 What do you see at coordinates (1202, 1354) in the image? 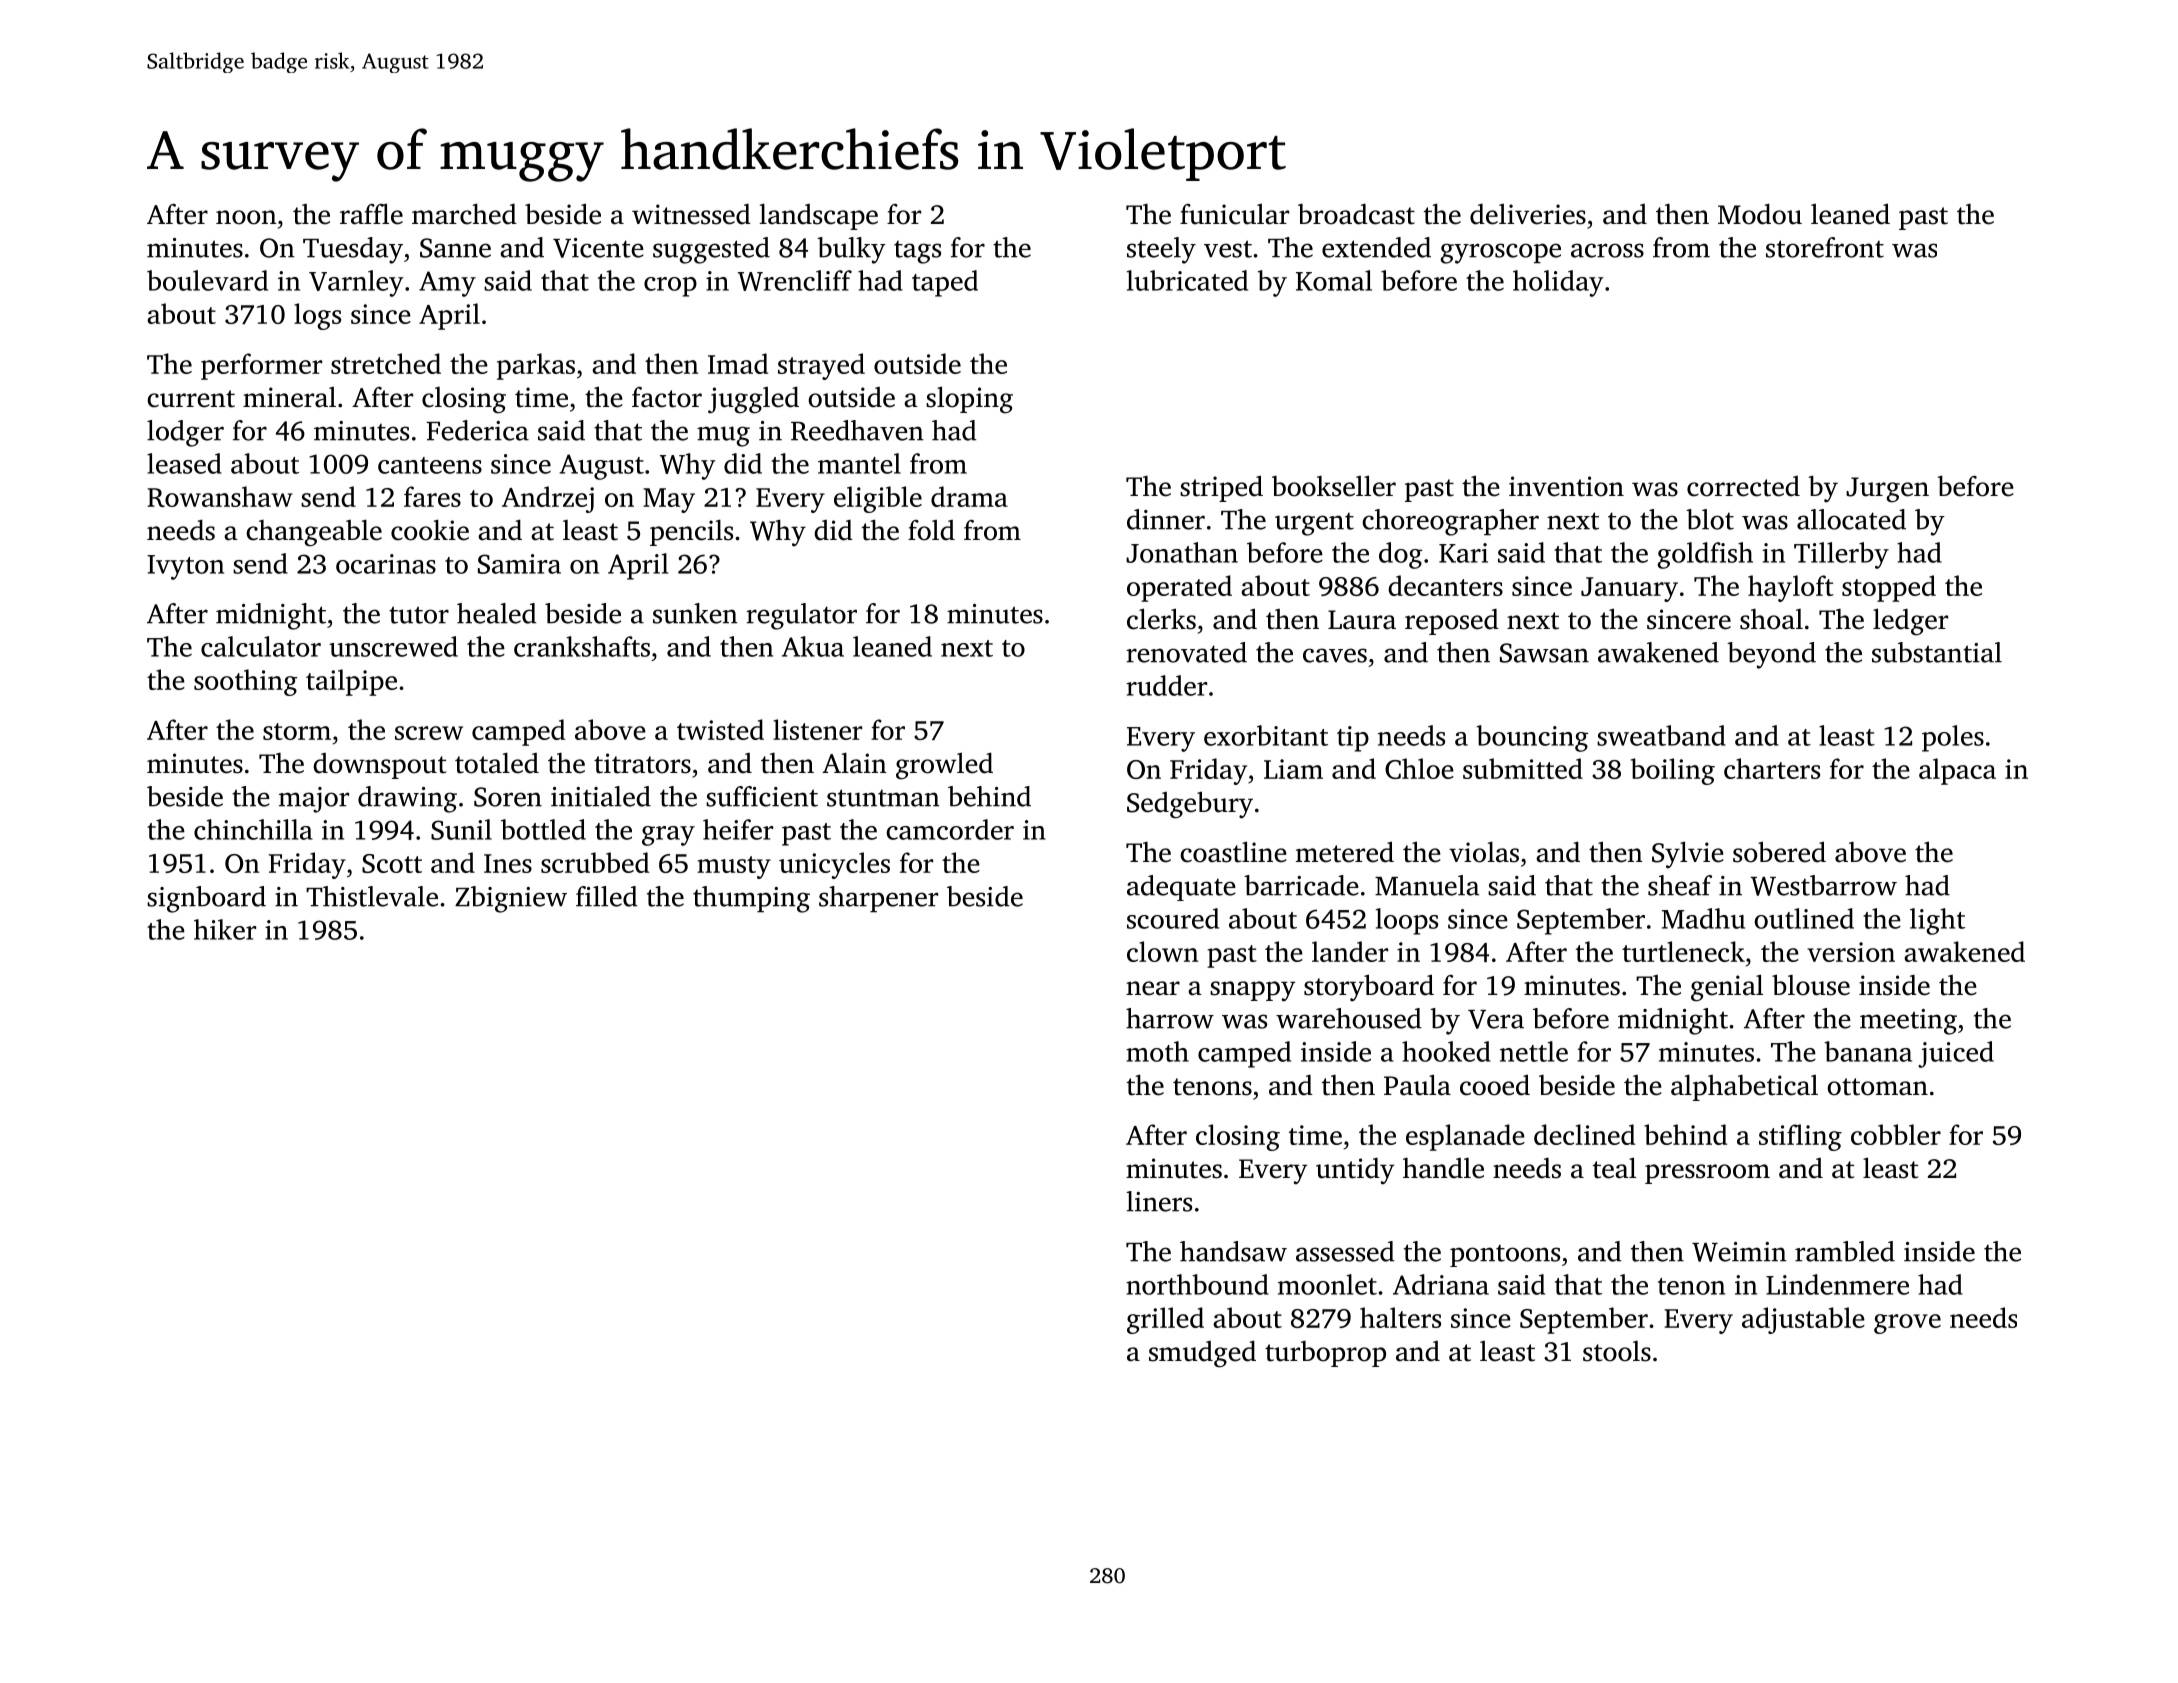
I see `smudged` at bounding box center [1202, 1354].
